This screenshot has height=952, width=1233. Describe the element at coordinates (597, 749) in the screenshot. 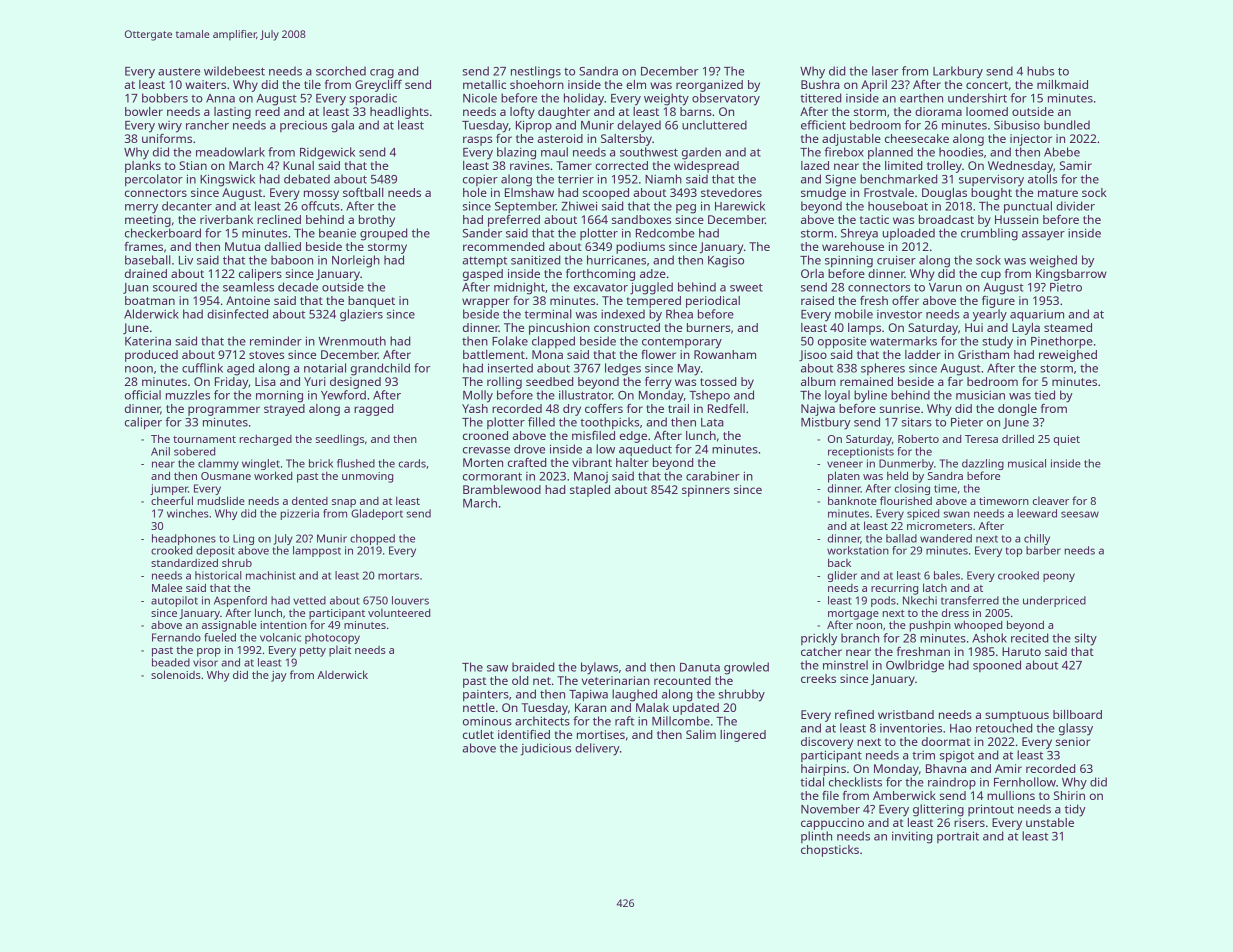

I see `delivery` at that location.
